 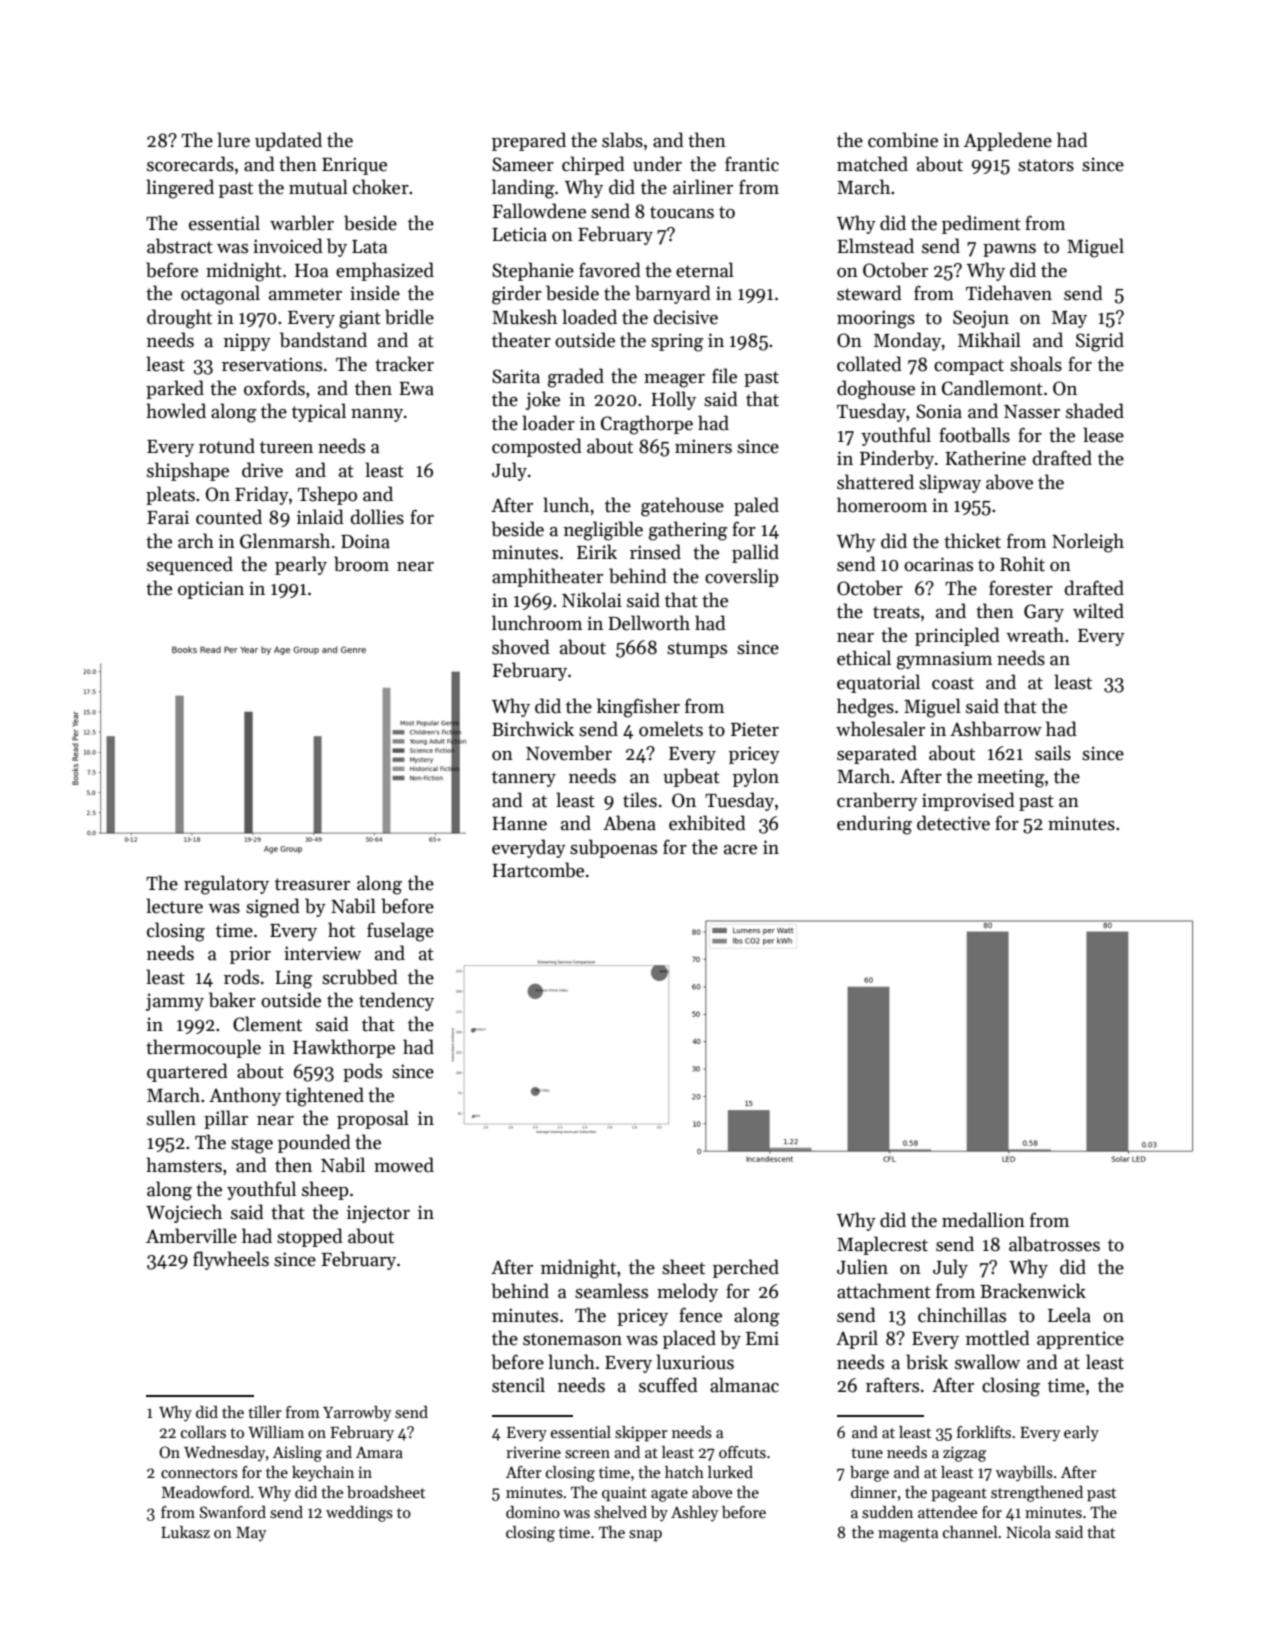 What do you see at coordinates (953, 823) in the document?
I see `detective` at bounding box center [953, 823].
